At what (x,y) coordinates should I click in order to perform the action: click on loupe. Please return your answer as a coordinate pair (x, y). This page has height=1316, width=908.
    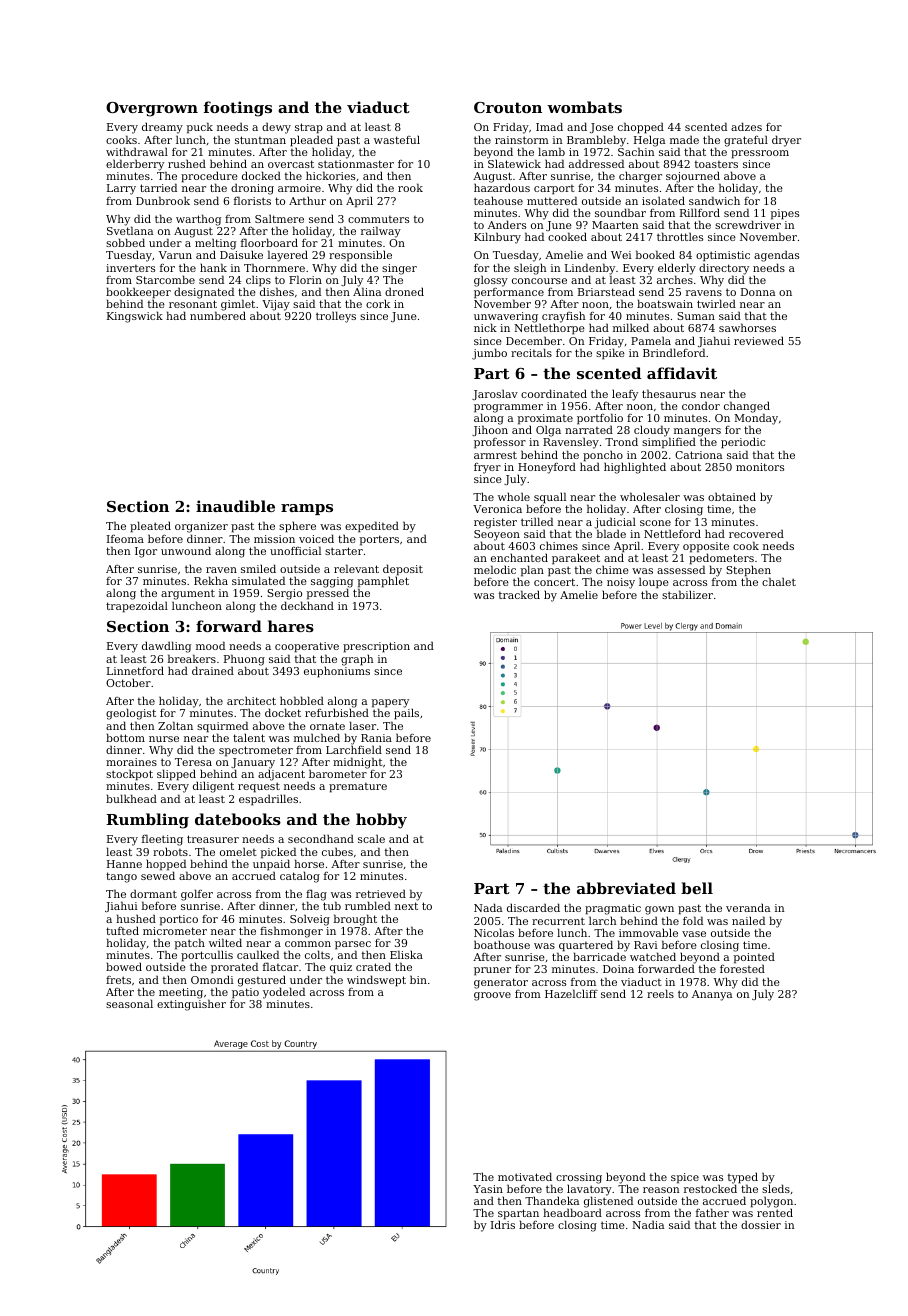
    Looking at the image, I should click on (654, 583).
